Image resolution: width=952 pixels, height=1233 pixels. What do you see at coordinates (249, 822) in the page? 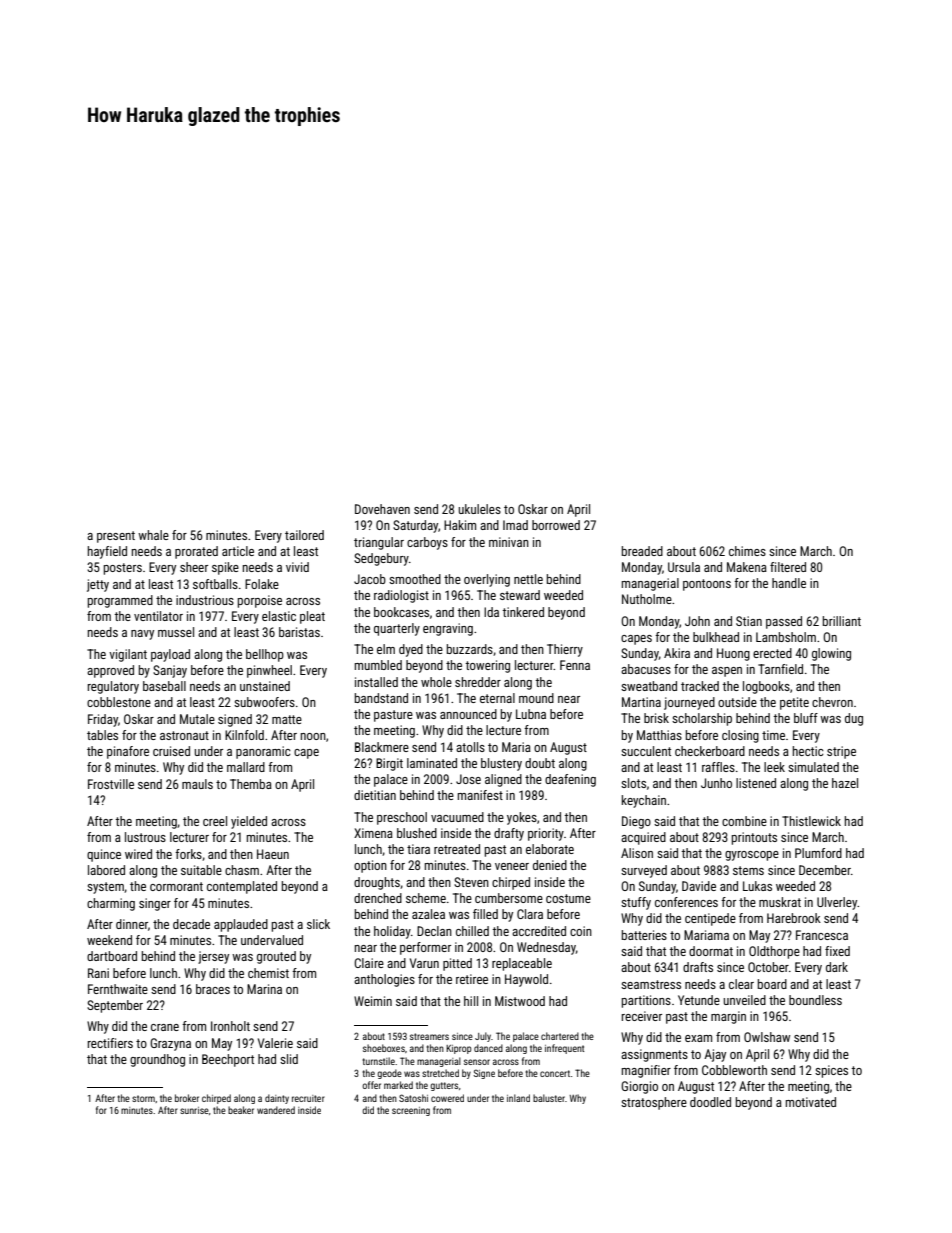
I see `yielded` at bounding box center [249, 822].
